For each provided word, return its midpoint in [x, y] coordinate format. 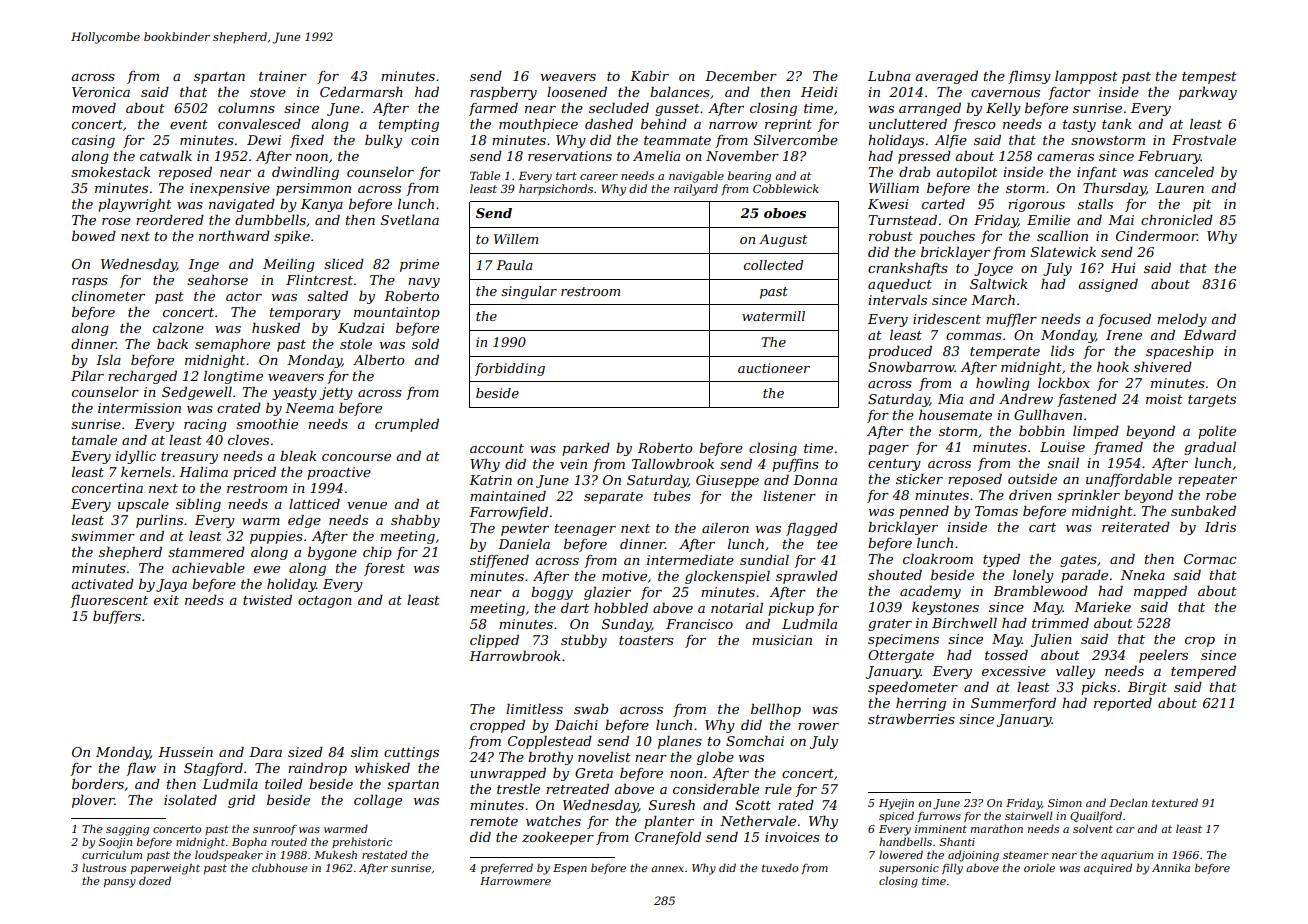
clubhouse [280, 867]
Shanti [957, 841]
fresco [974, 125]
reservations [570, 156]
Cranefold [668, 838]
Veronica [101, 92]
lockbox [1064, 383]
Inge [204, 265]
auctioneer [774, 368]
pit [1202, 205]
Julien [1051, 640]
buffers [117, 617]
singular [529, 292]
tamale [94, 440]
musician [782, 640]
